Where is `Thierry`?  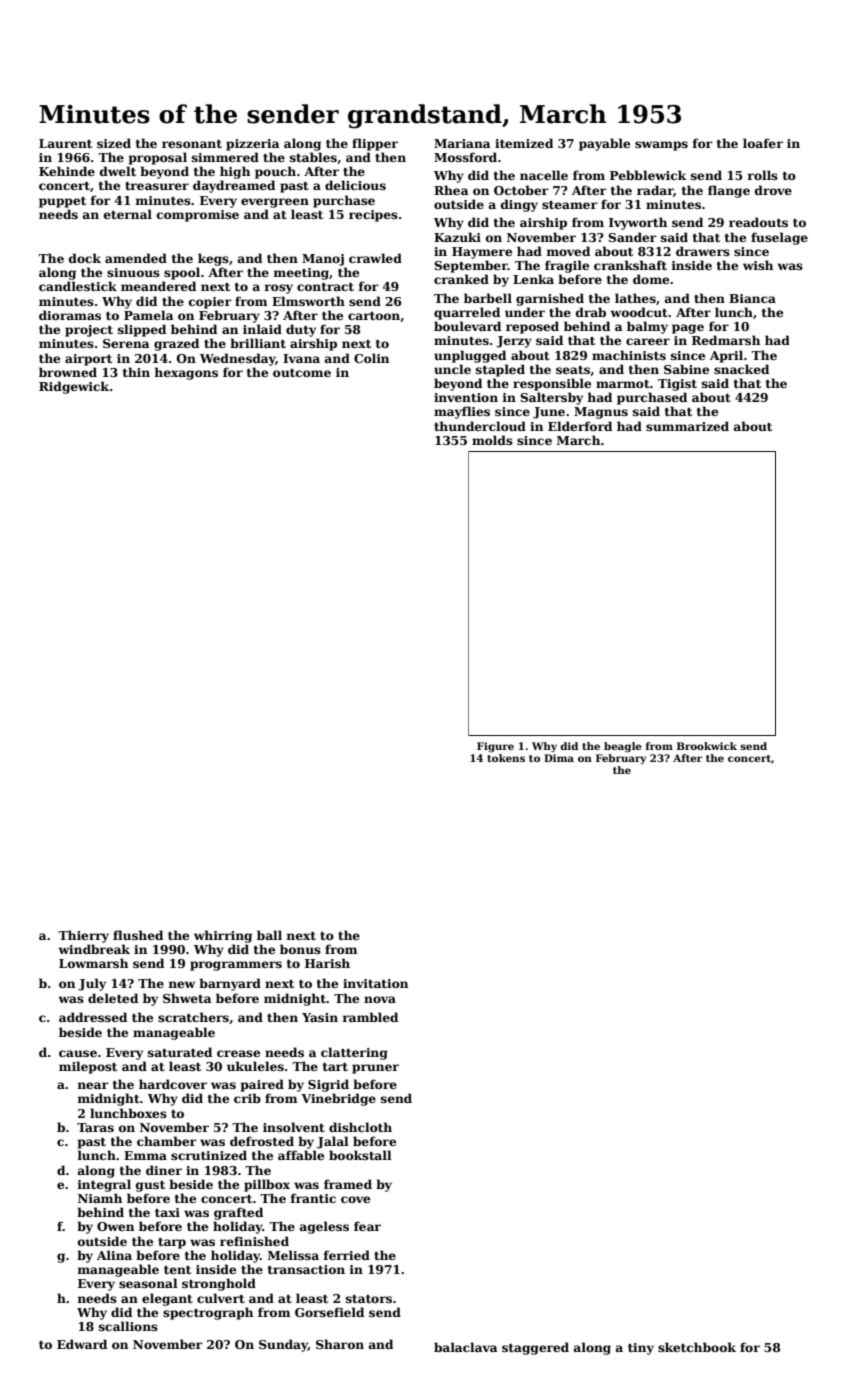
Thierry is located at coordinates (83, 936).
